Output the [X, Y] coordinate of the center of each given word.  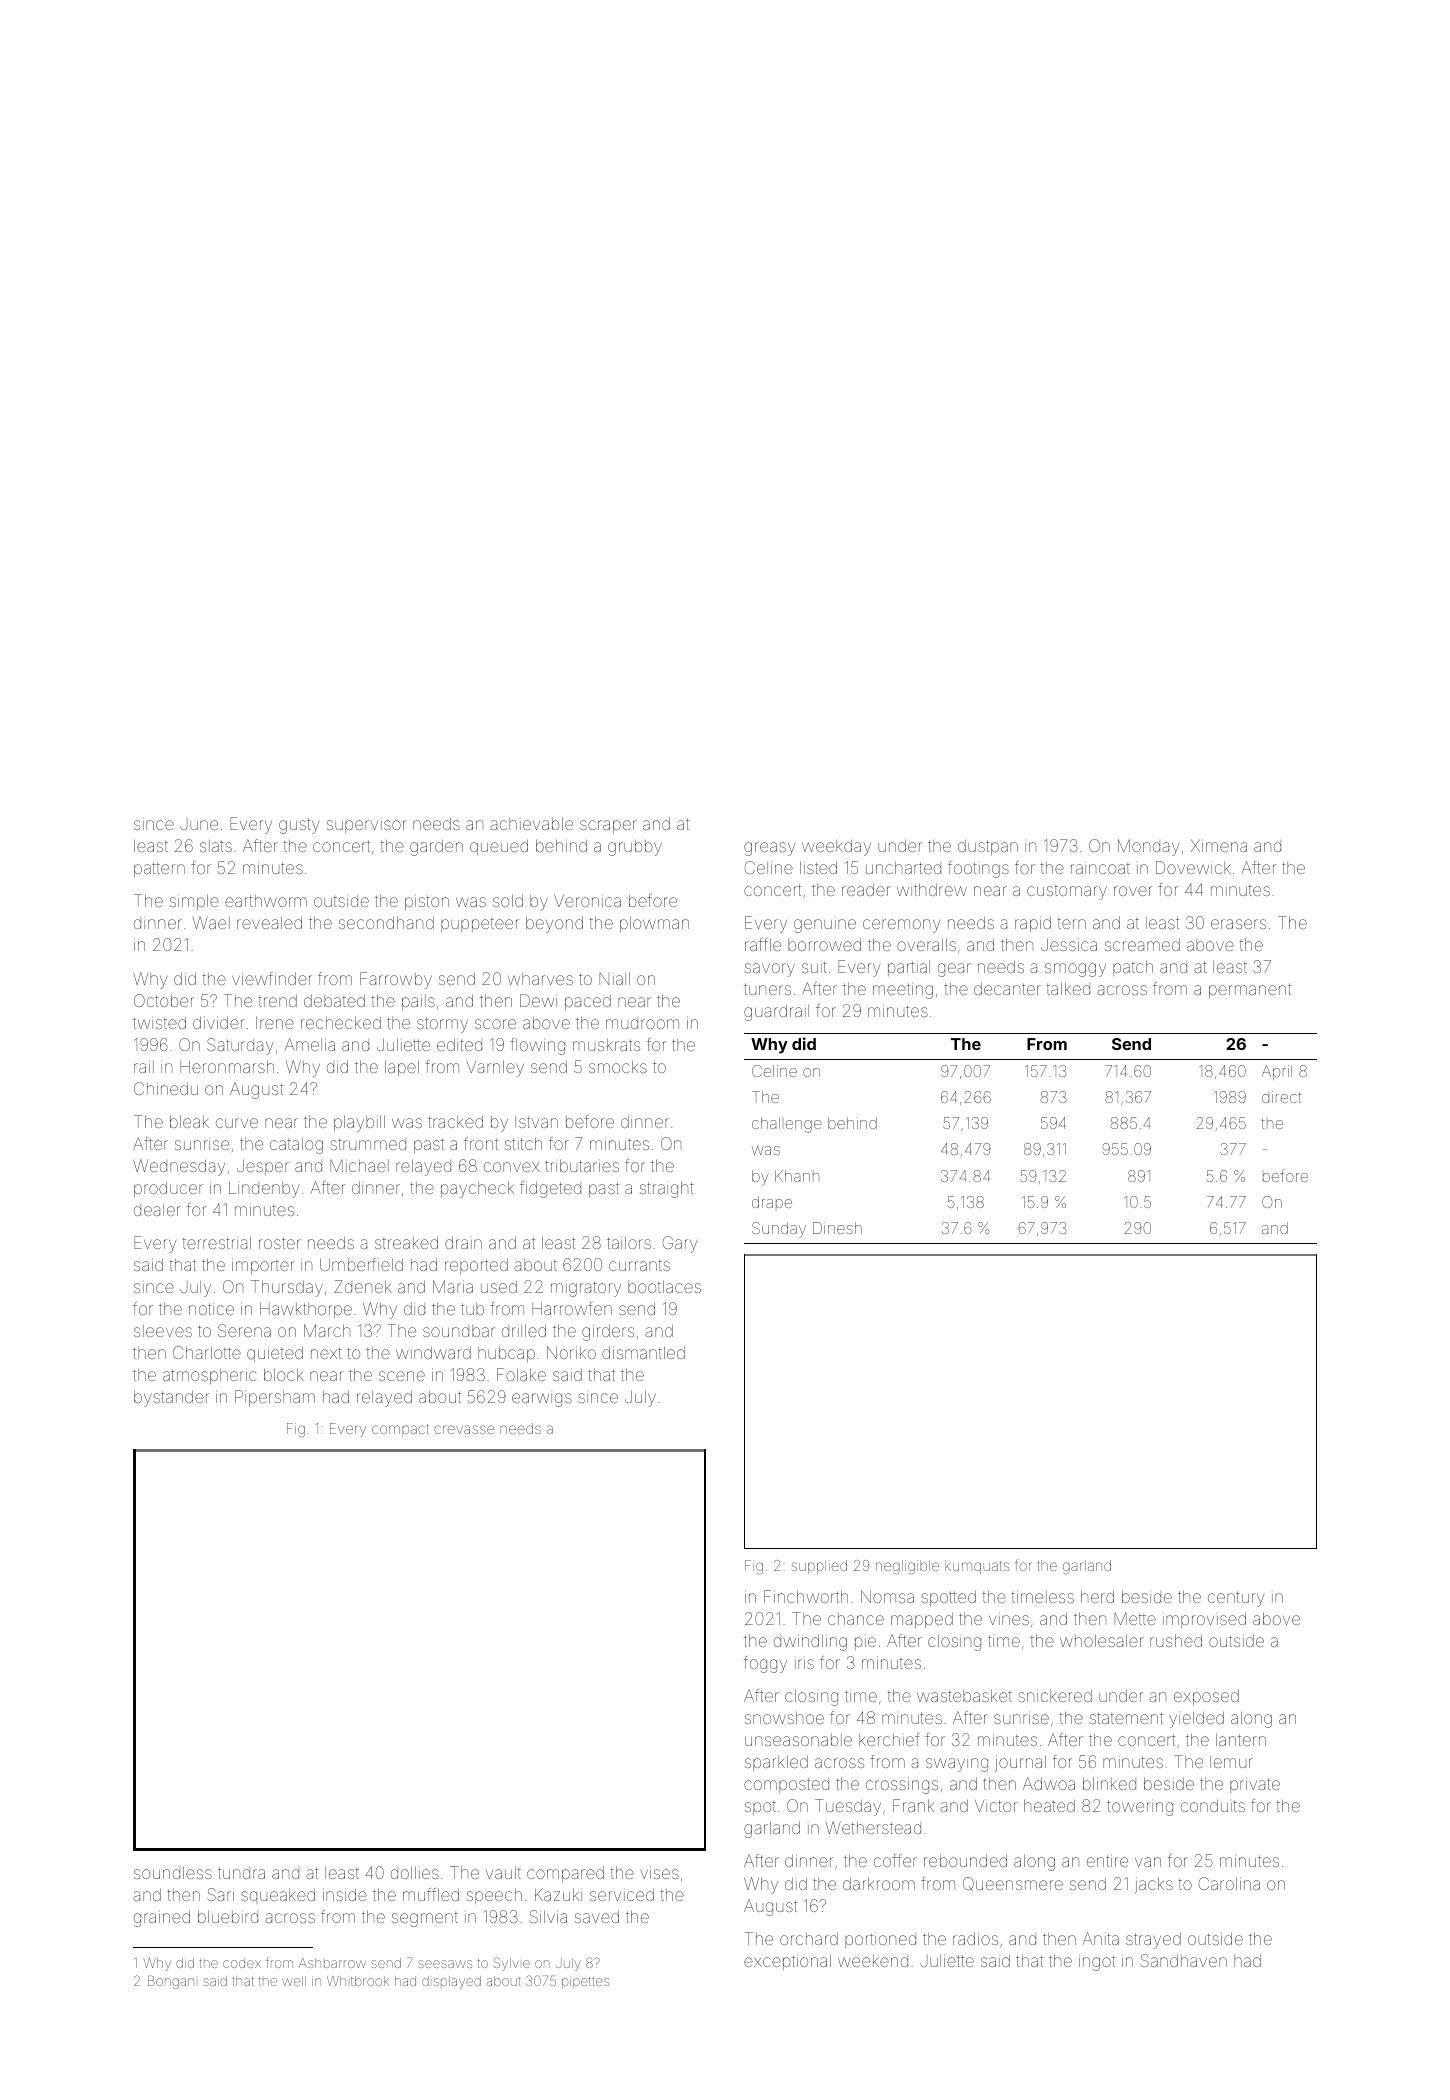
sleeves [163, 1331]
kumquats [977, 1567]
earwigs [542, 1400]
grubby [635, 848]
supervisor [367, 826]
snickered [1055, 1696]
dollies [415, 1872]
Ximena [1219, 845]
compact [400, 1430]
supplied [819, 1567]
